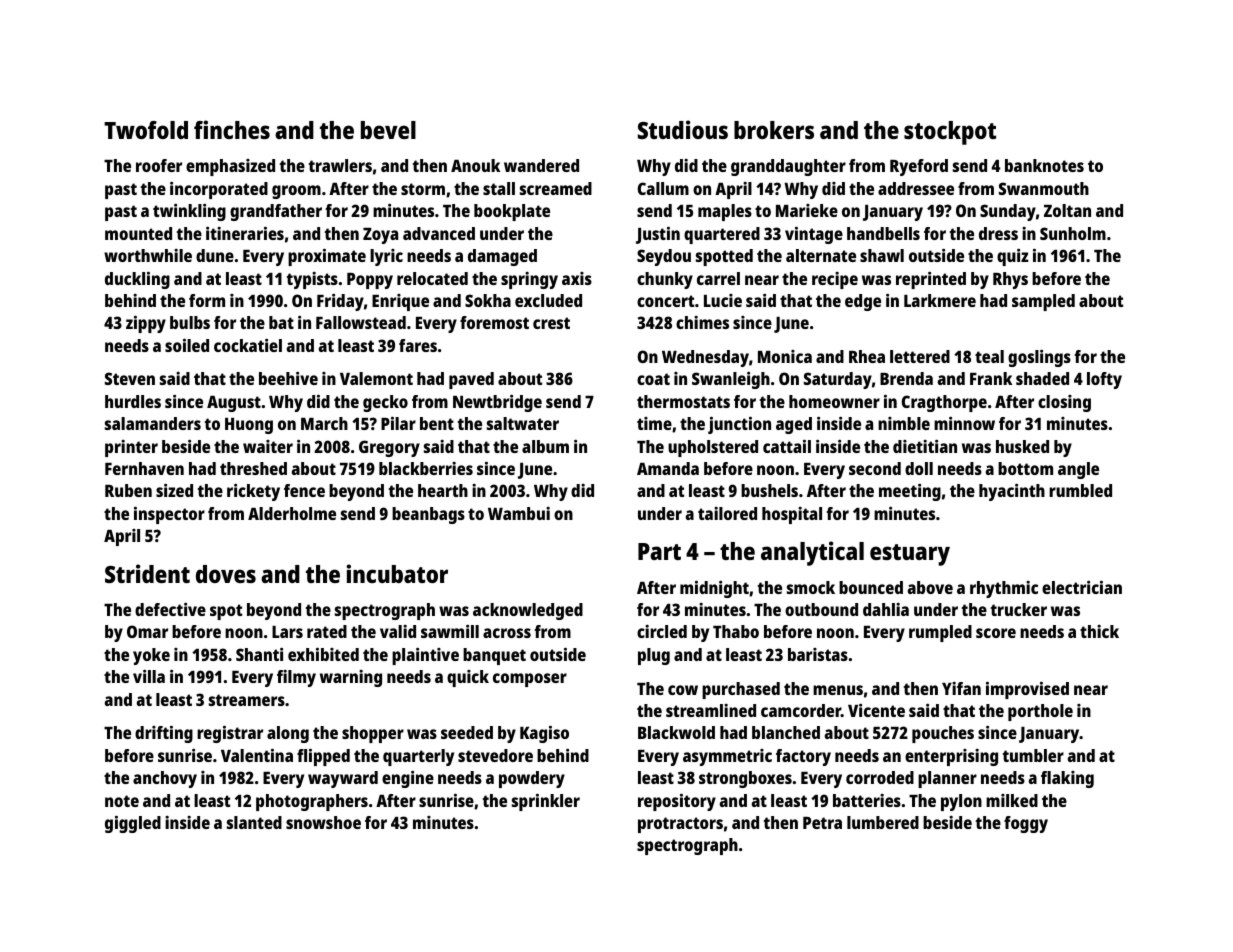 The width and height of the screenshot is (1233, 952). I want to click on Studious, so click(683, 129).
